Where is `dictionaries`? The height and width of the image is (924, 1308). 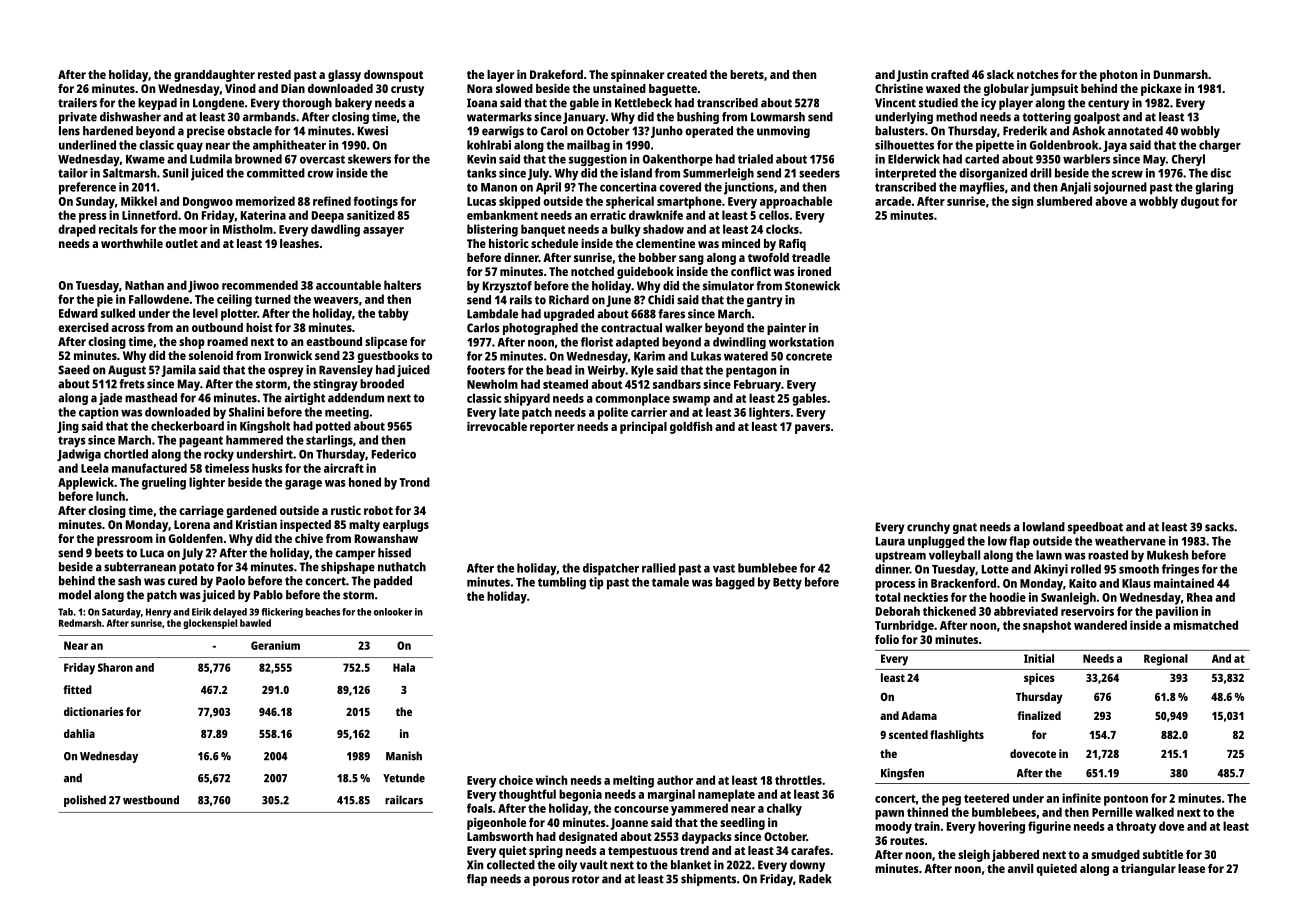
dictionaries is located at coordinates (94, 711).
